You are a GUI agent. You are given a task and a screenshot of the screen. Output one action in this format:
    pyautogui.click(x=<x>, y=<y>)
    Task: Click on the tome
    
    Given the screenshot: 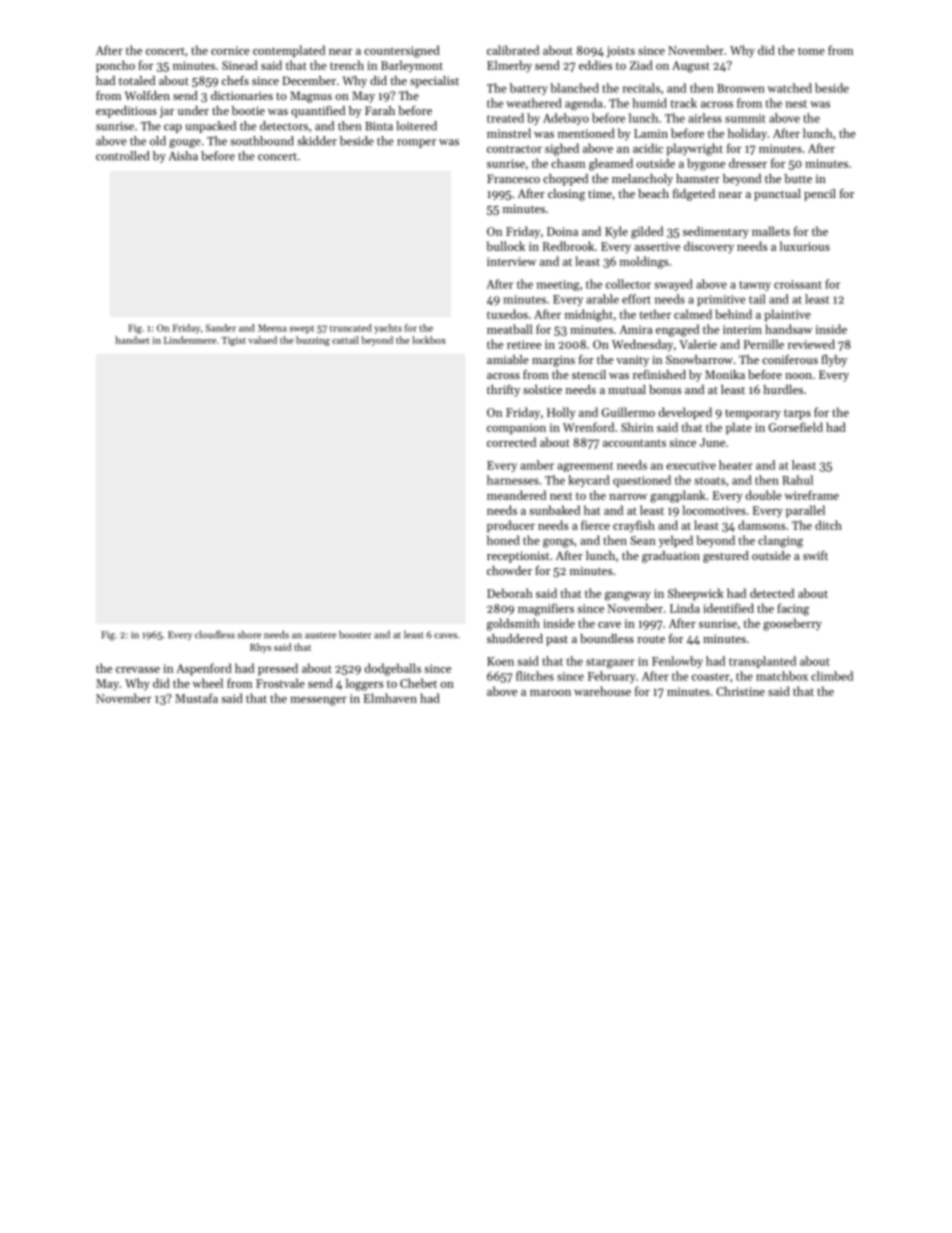 What is the action you would take?
    pyautogui.click(x=811, y=51)
